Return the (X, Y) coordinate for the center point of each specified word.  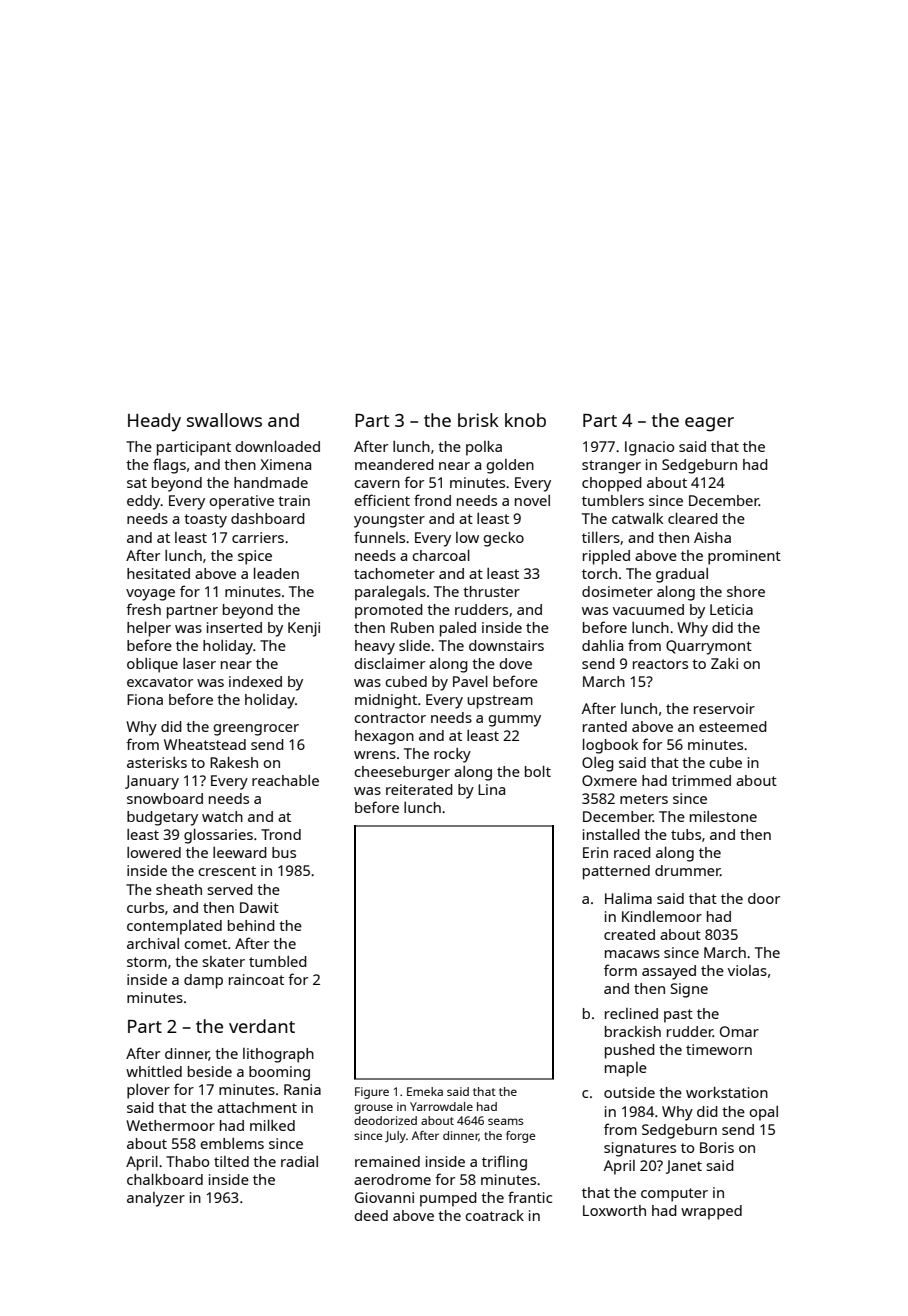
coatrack (494, 1215)
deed (371, 1215)
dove (515, 663)
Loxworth (614, 1210)
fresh (143, 609)
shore (746, 591)
